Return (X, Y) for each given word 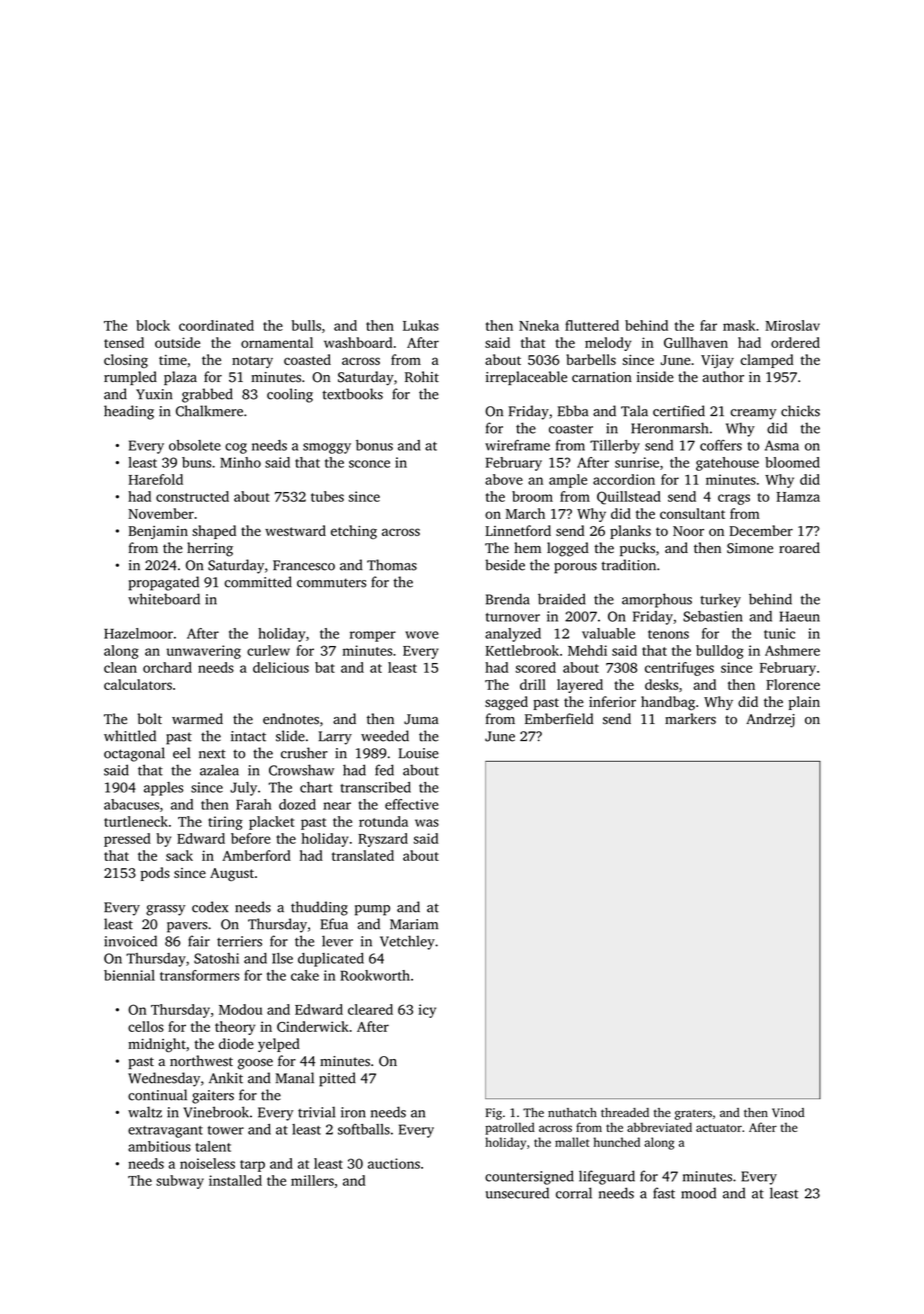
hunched (617, 1142)
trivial (316, 1112)
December (761, 530)
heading (129, 412)
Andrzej (770, 720)
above (504, 479)
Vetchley (407, 942)
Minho (240, 462)
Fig (494, 1114)
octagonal (134, 754)
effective (412, 804)
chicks (800, 411)
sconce (369, 464)
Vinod (788, 1112)
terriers (239, 941)
